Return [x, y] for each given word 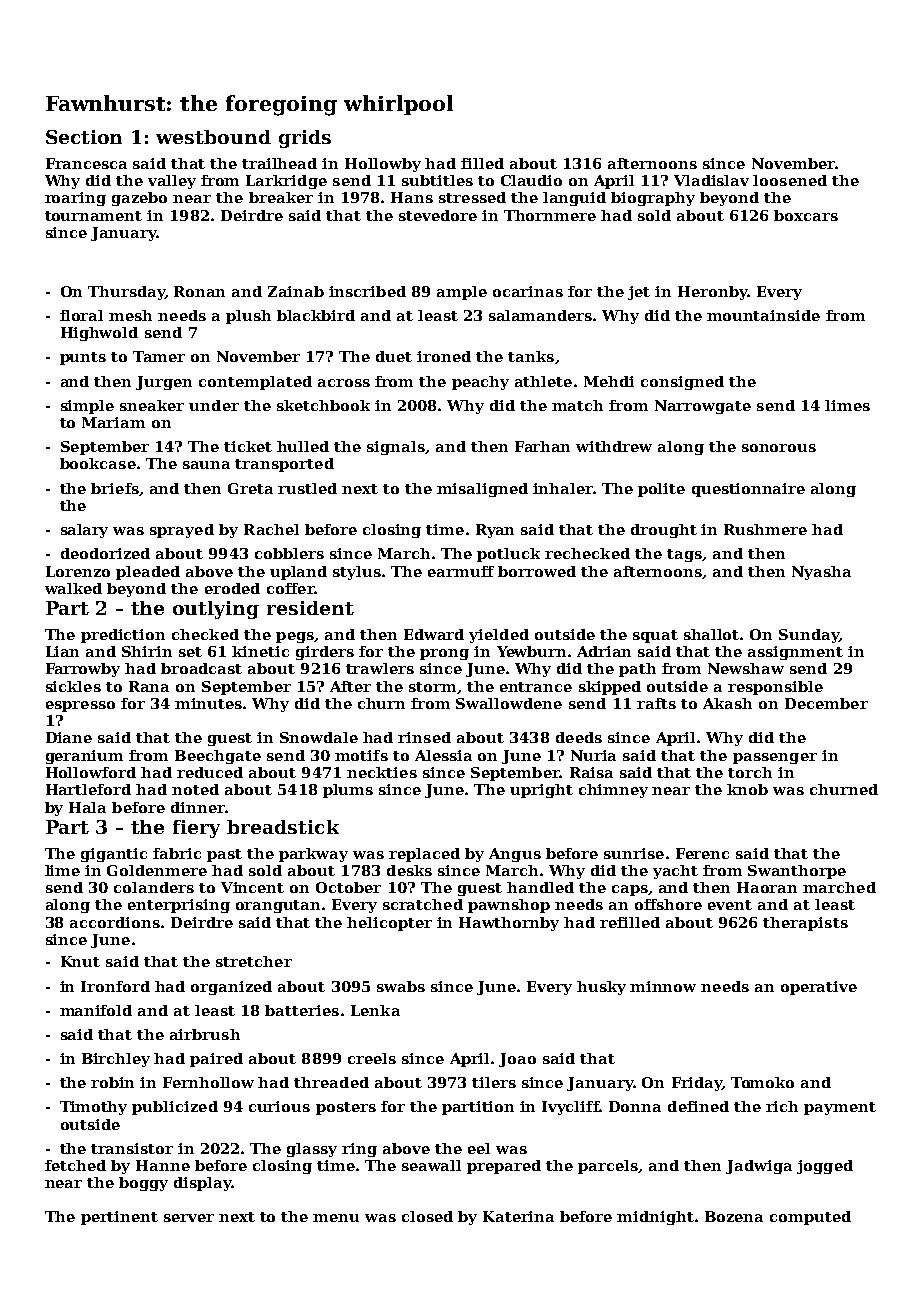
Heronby [713, 293]
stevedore [438, 215]
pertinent [119, 1218]
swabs [401, 986]
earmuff [461, 571]
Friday [697, 1084]
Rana [149, 686]
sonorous [779, 448]
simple [87, 407]
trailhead [279, 163]
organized [231, 988]
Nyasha [821, 573]
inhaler [563, 488]
